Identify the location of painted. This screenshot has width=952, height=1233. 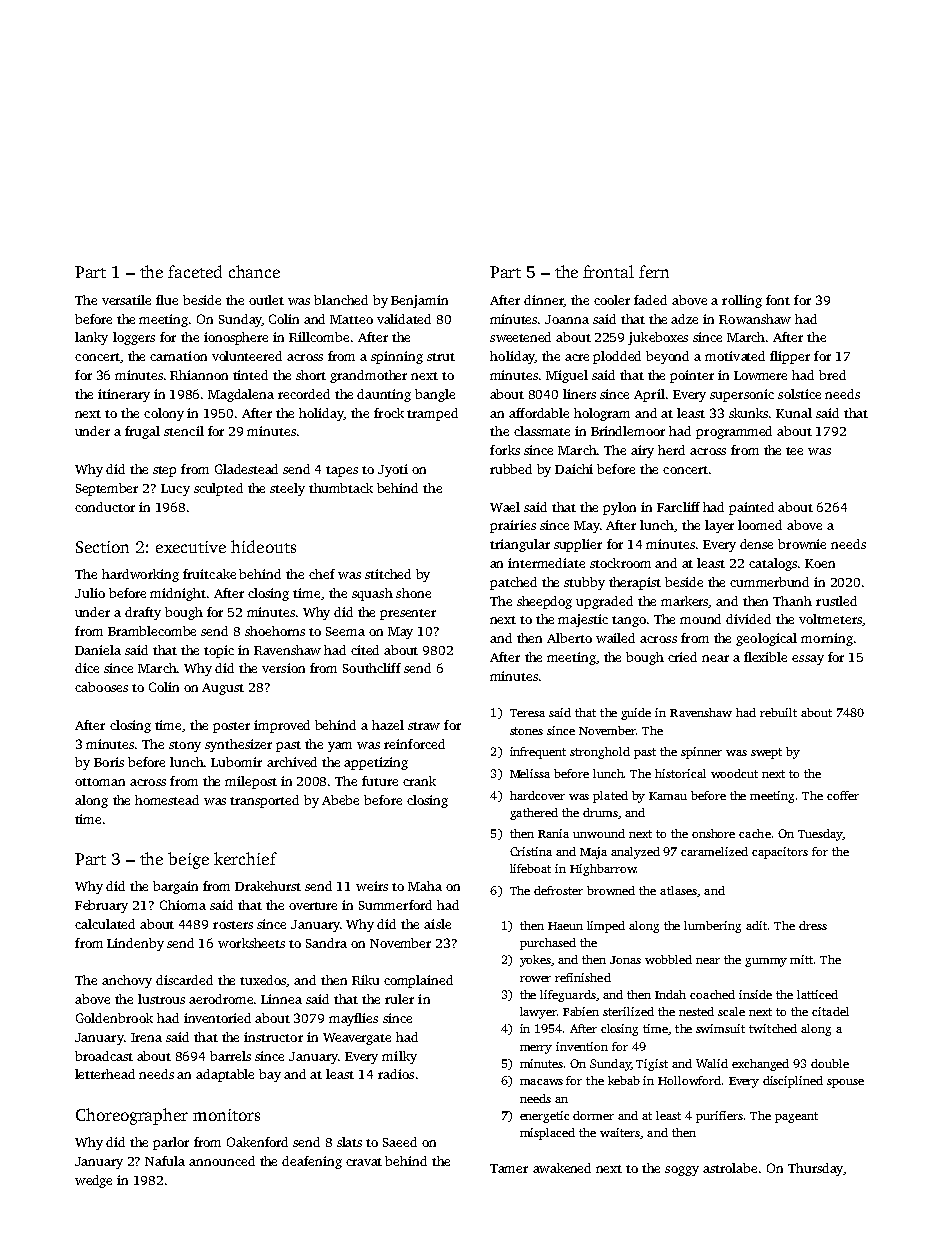
(751, 508).
